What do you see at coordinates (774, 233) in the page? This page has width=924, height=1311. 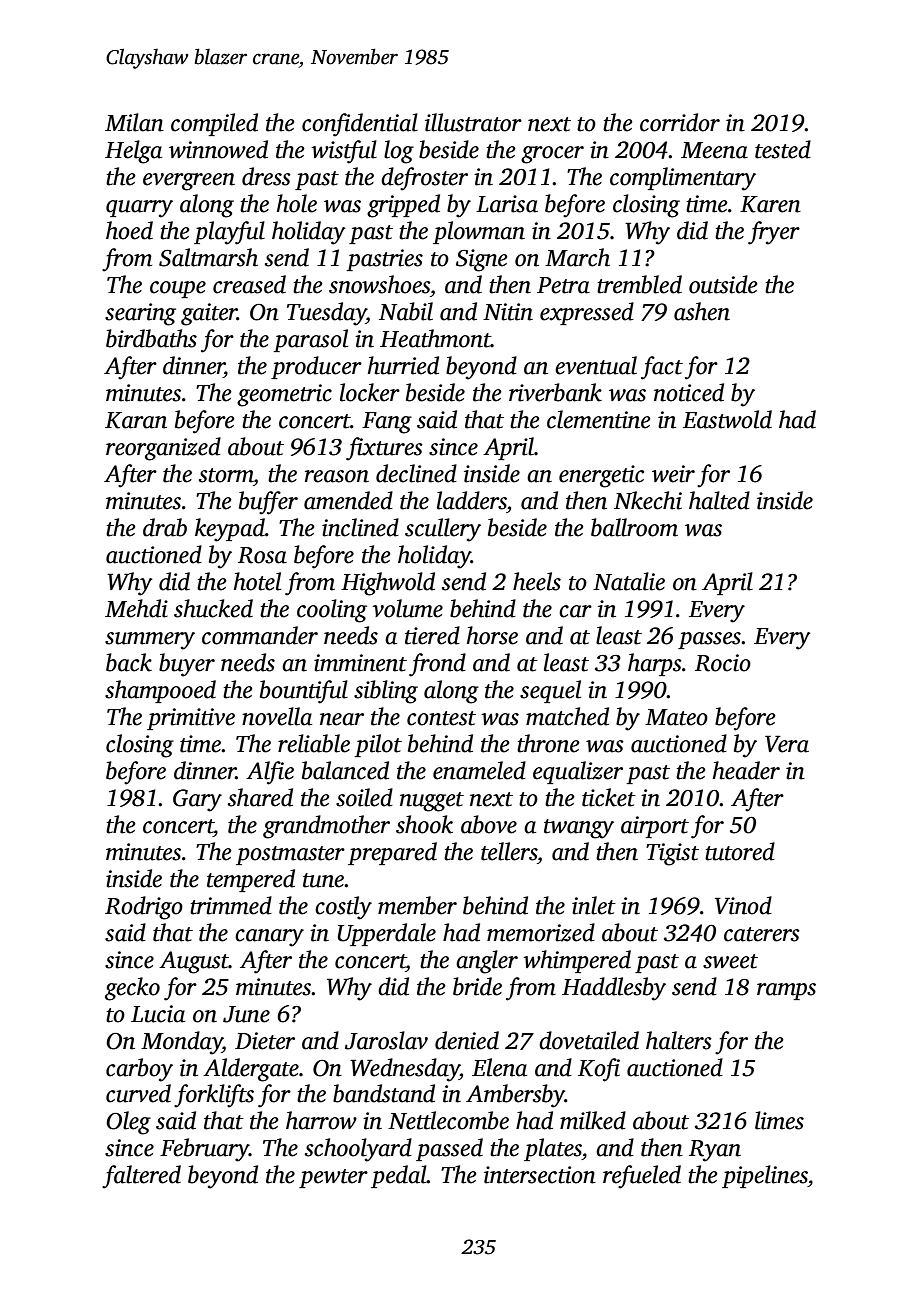 I see `fryer` at bounding box center [774, 233].
